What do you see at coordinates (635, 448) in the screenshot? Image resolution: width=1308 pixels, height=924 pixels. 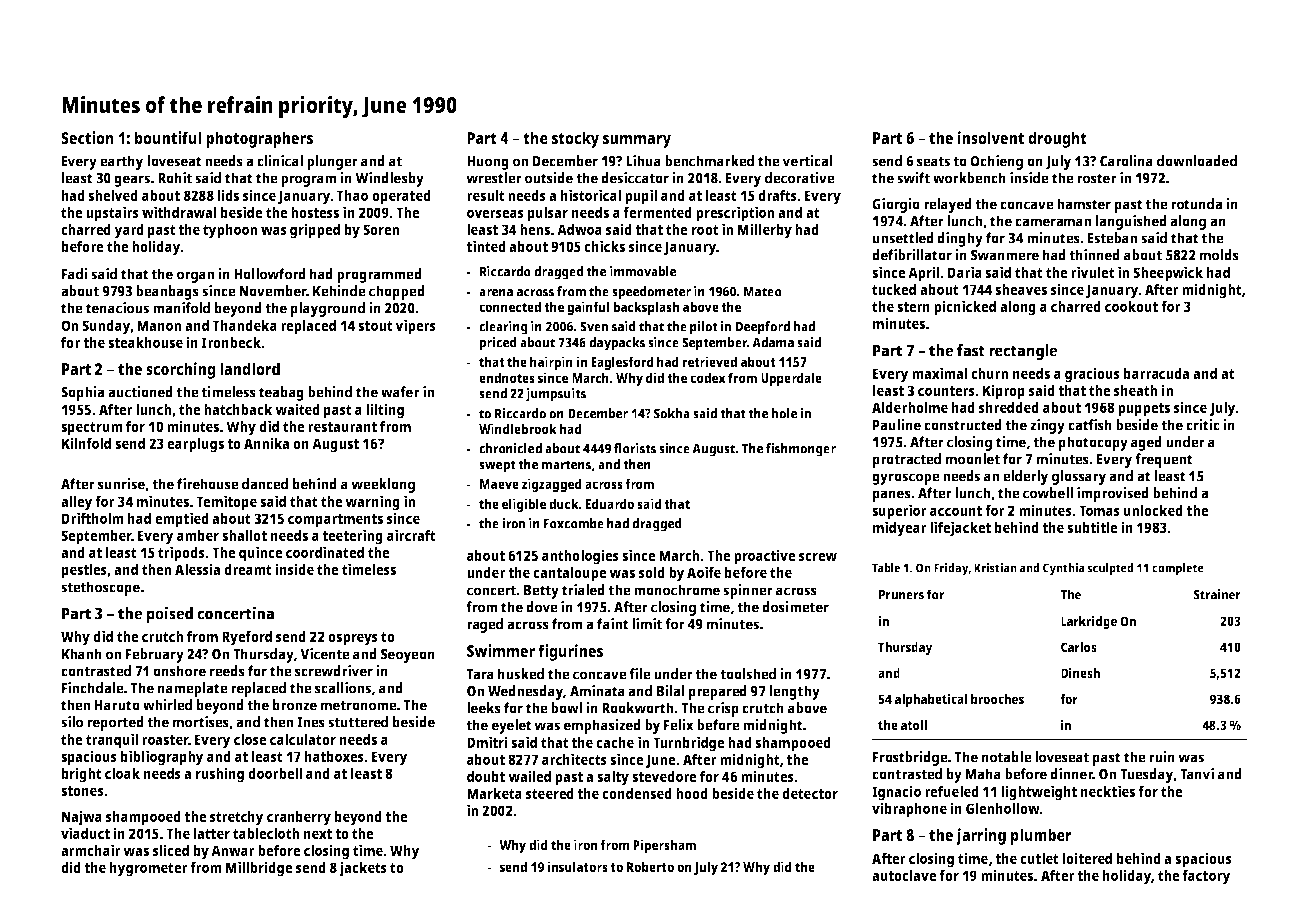 I see `florists` at bounding box center [635, 448].
